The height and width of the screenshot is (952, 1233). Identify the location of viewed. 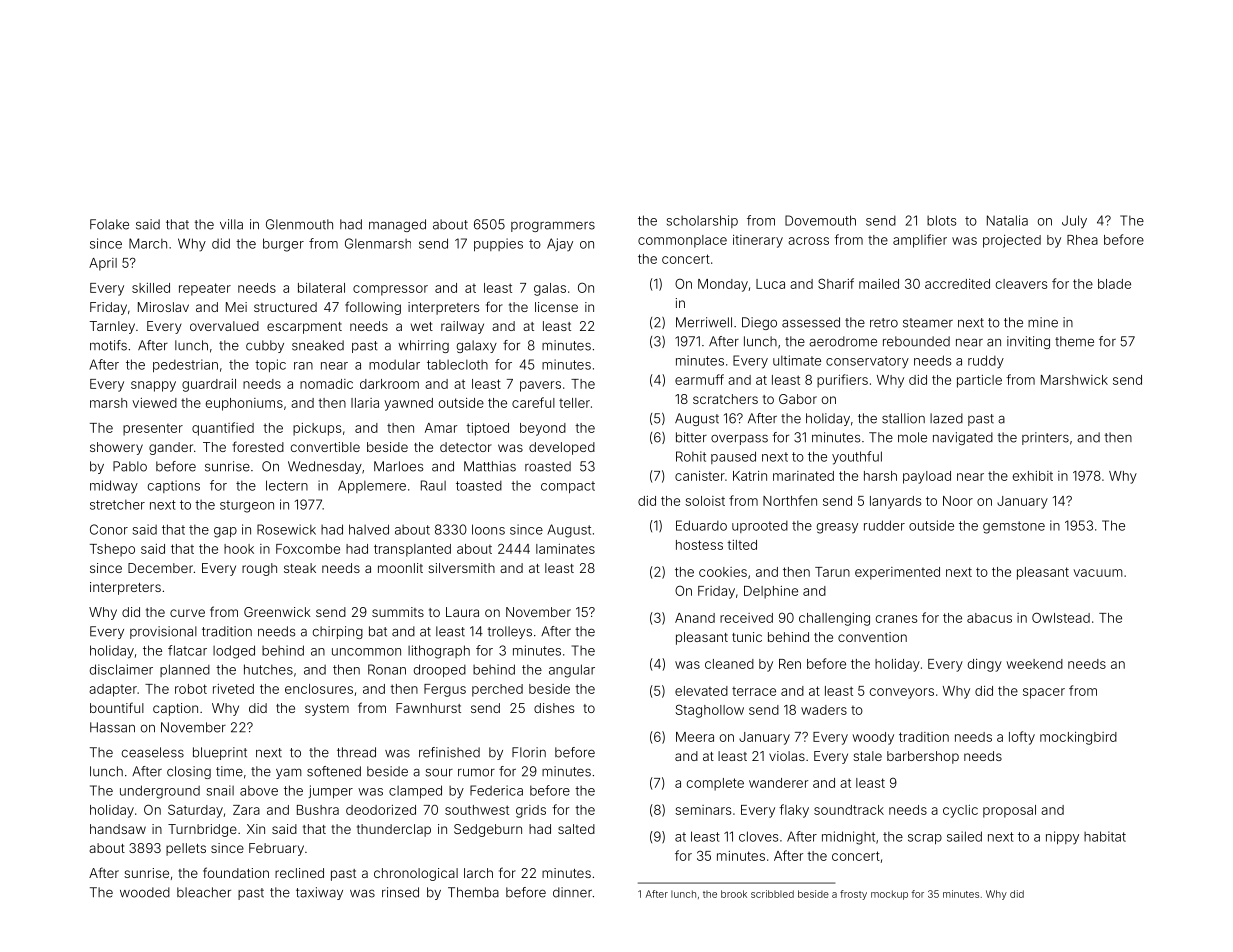
(154, 403).
